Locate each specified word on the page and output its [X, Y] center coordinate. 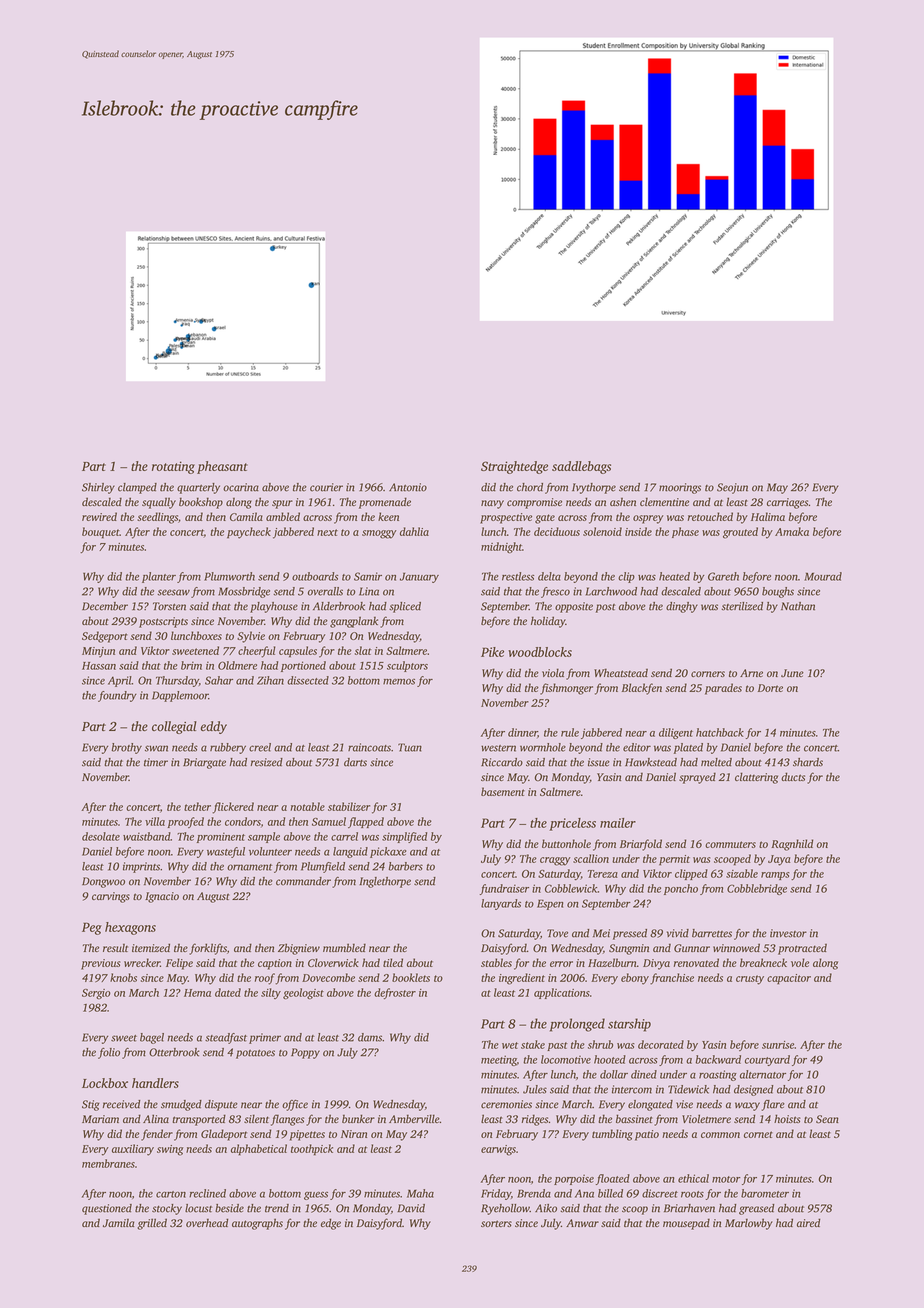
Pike [492, 652]
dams [370, 1037]
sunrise [778, 1045]
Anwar [582, 1223]
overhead [207, 1222]
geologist [303, 994]
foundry [117, 696]
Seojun [732, 488]
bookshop [201, 503]
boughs [778, 592]
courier [326, 487]
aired [808, 1222]
